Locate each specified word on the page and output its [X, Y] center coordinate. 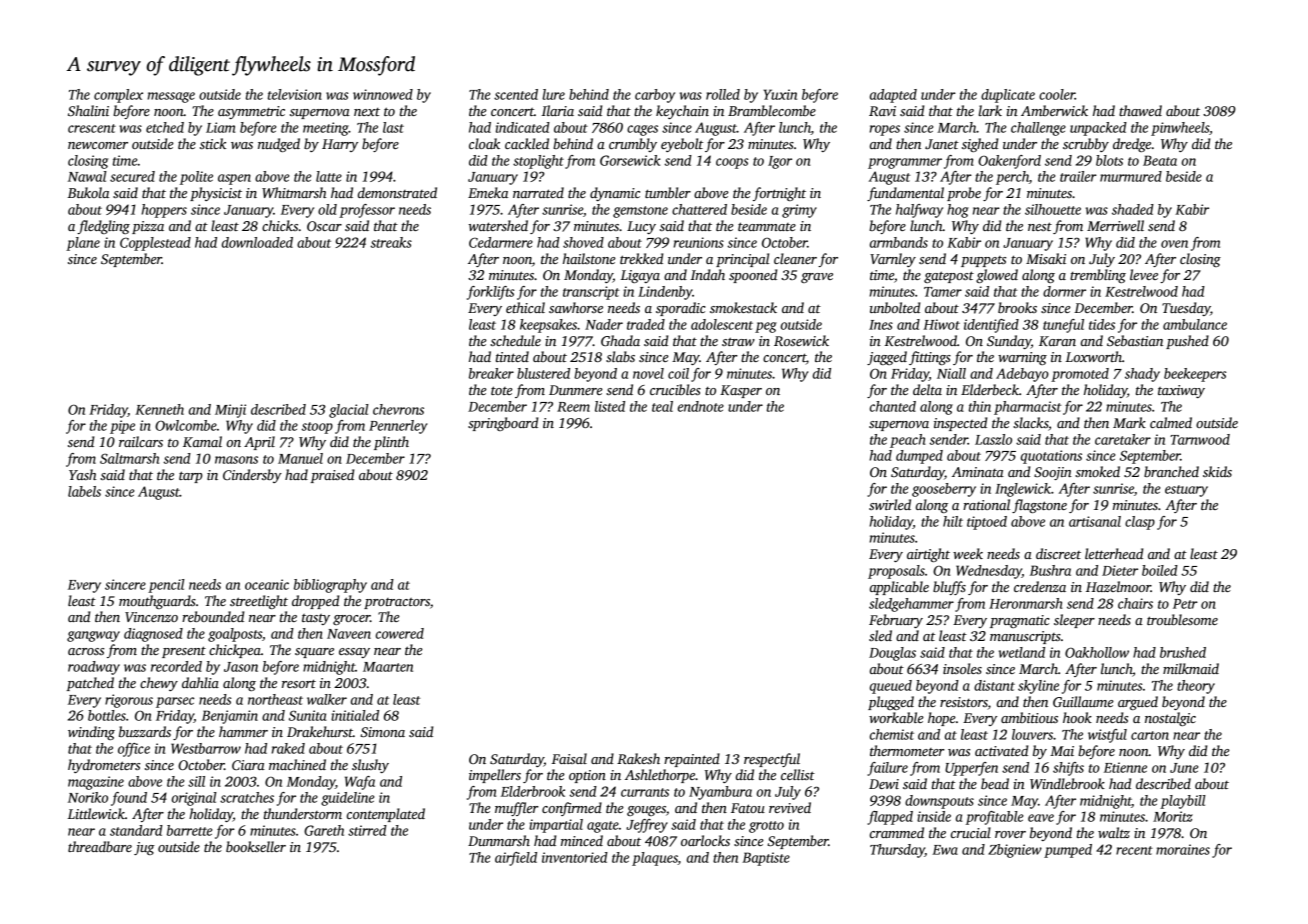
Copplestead [155, 244]
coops [732, 163]
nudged [279, 145]
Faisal [569, 758]
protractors [397, 603]
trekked [641, 258]
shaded [1133, 209]
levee [1144, 274]
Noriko [88, 797]
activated [1001, 750]
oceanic [267, 584]
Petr [1185, 604]
